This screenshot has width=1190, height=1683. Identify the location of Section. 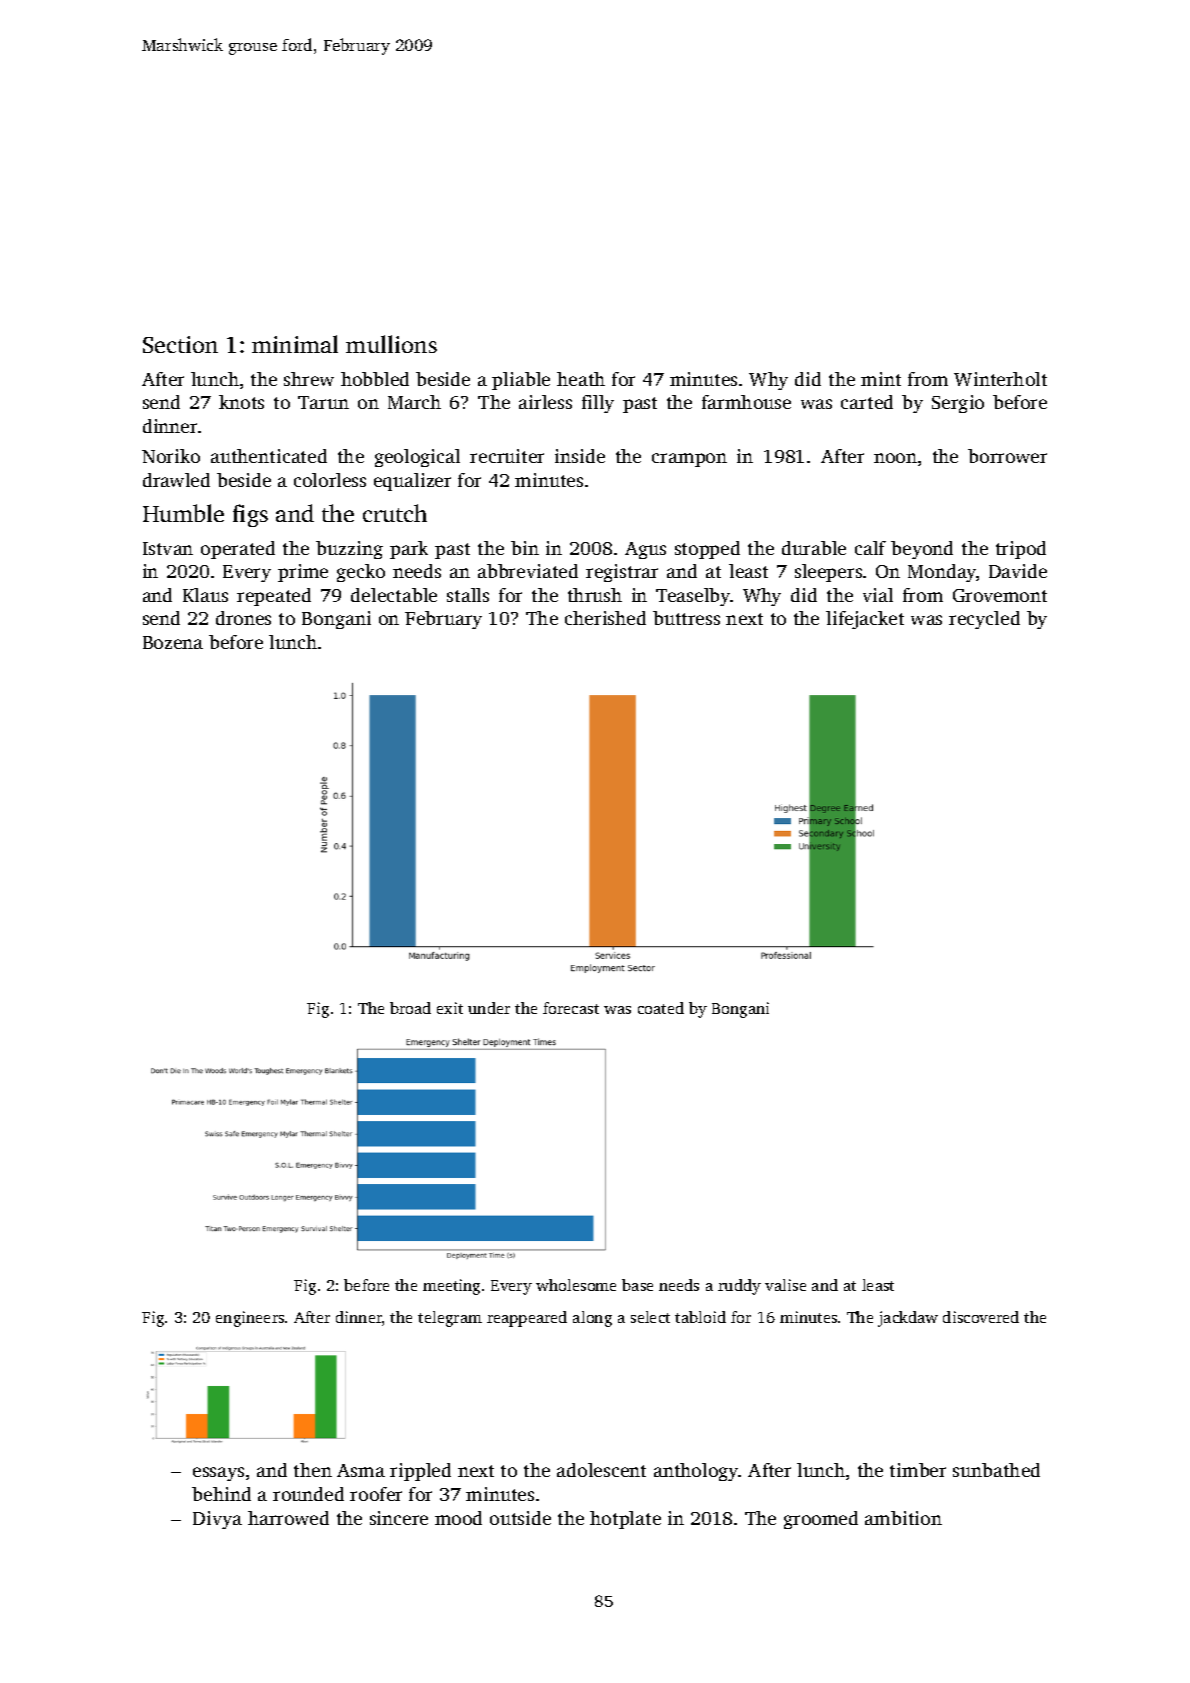
(180, 344).
